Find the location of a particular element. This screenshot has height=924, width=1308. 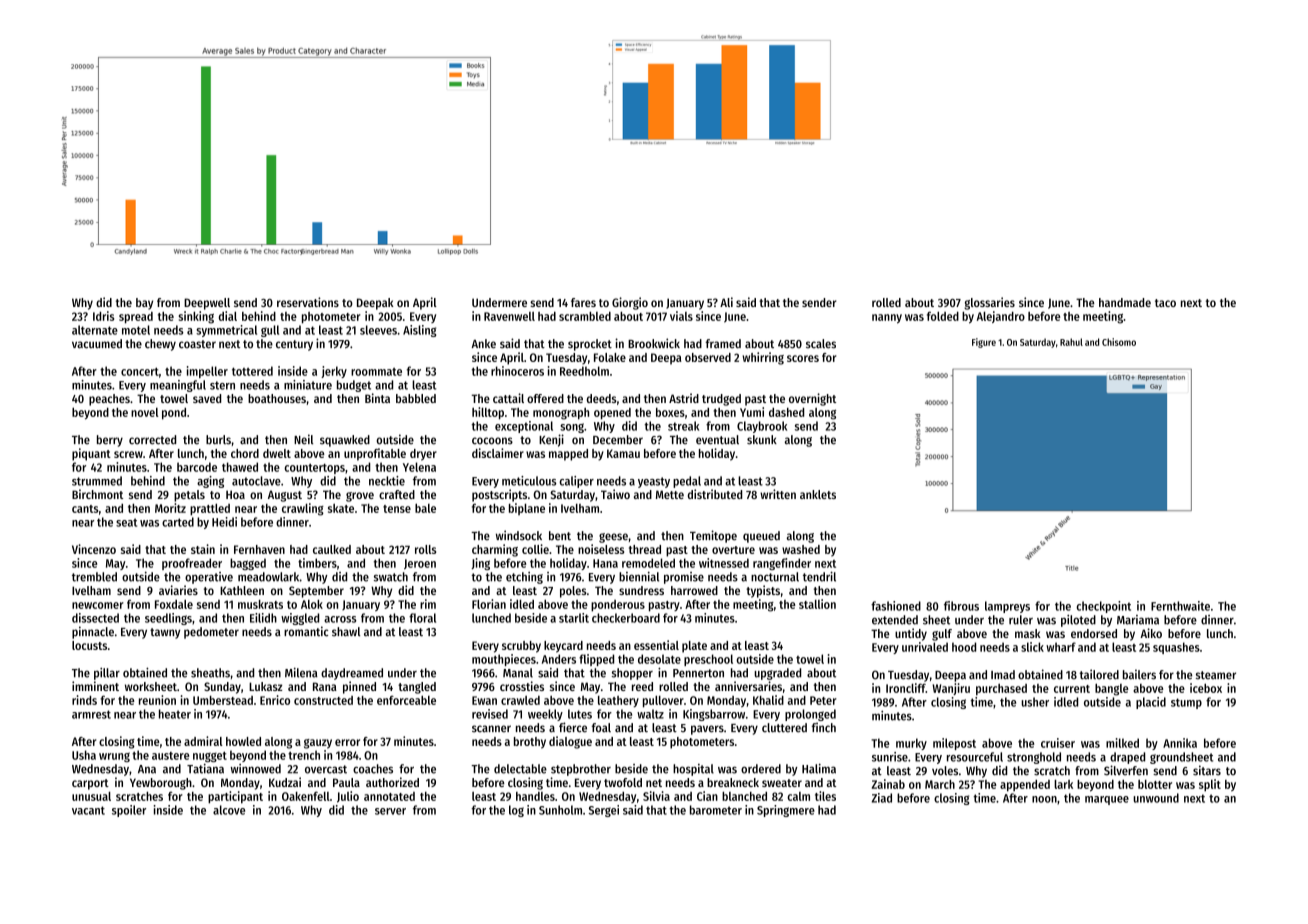

fares is located at coordinates (583, 302).
